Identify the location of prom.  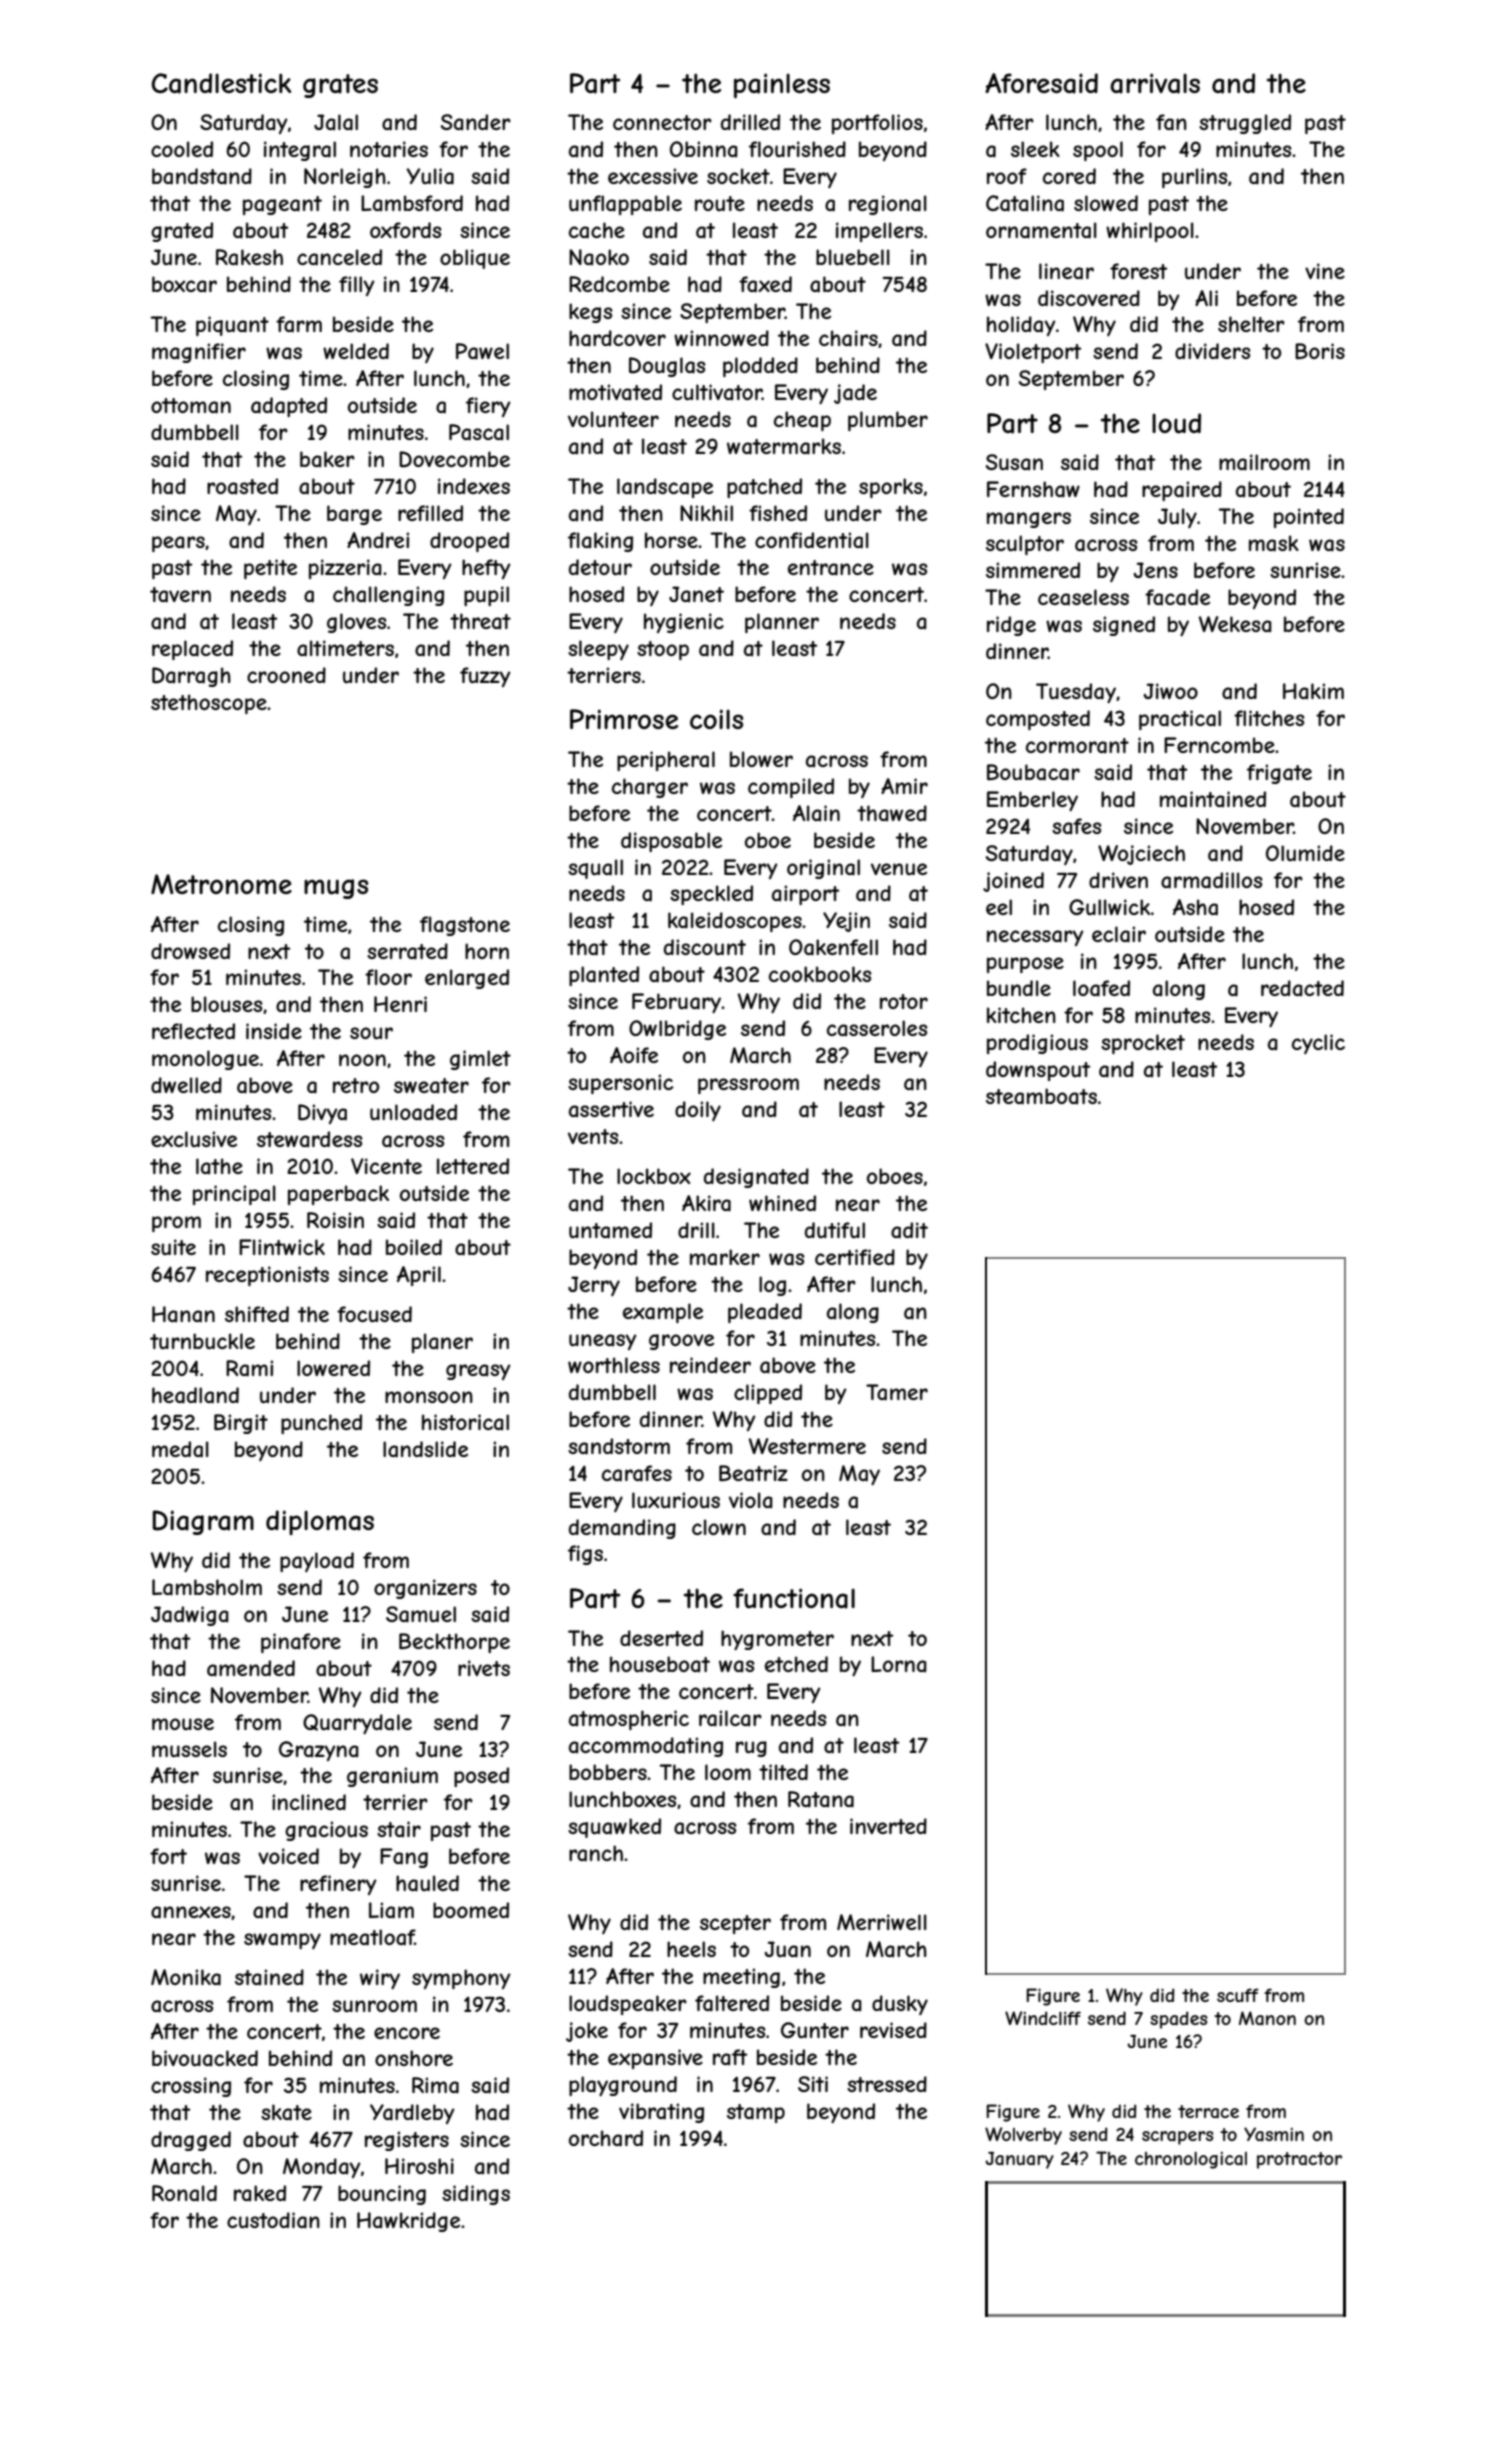
(176, 1224).
